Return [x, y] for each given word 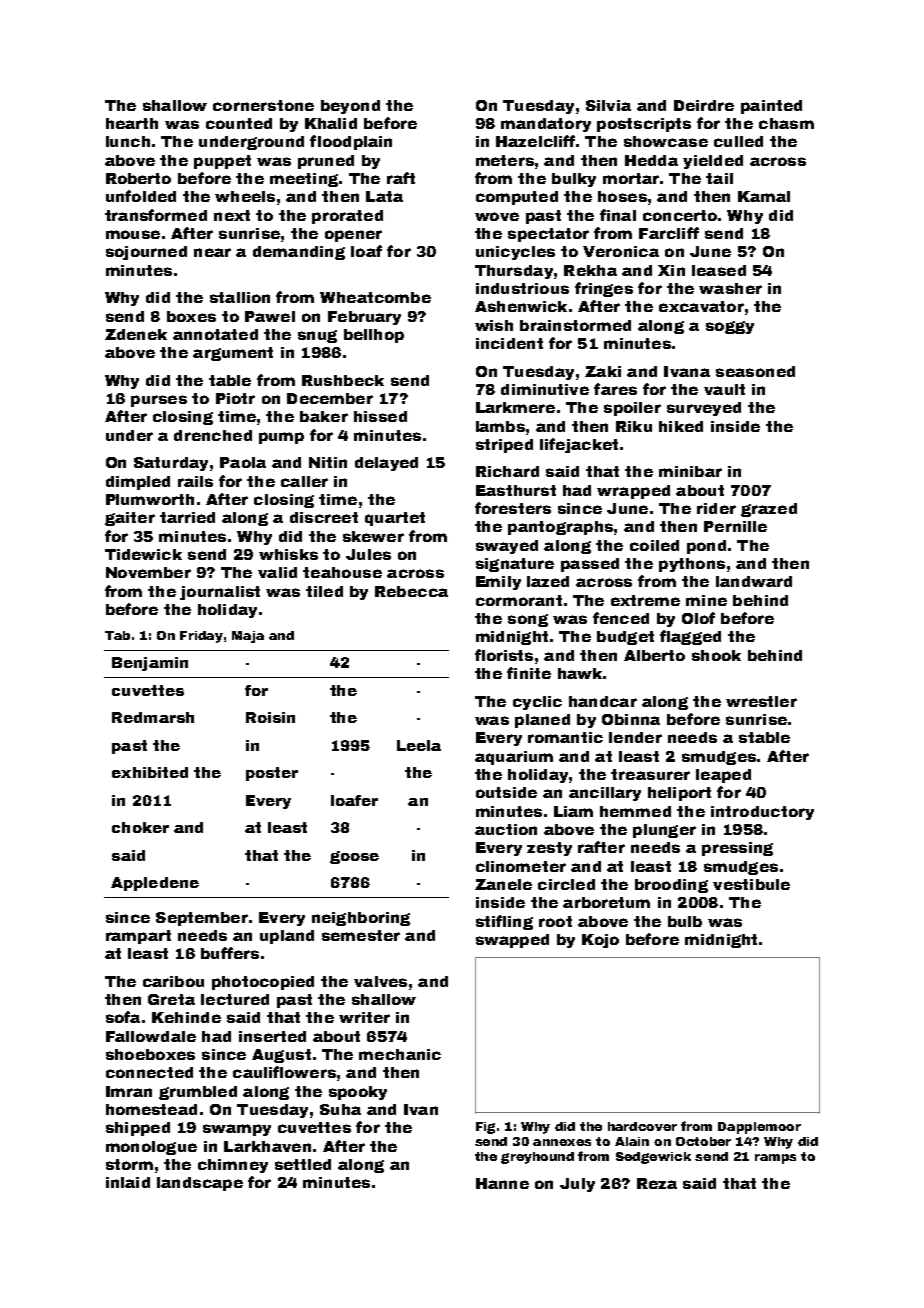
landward [754, 581]
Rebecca [411, 591]
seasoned [755, 371]
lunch [128, 141]
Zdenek [136, 334]
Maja [248, 637]
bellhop [374, 336]
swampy [237, 1130]
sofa [123, 1017]
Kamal [764, 196]
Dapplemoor [759, 1128]
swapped [512, 941]
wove [497, 216]
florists [504, 655]
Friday [201, 637]
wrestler [761, 701]
